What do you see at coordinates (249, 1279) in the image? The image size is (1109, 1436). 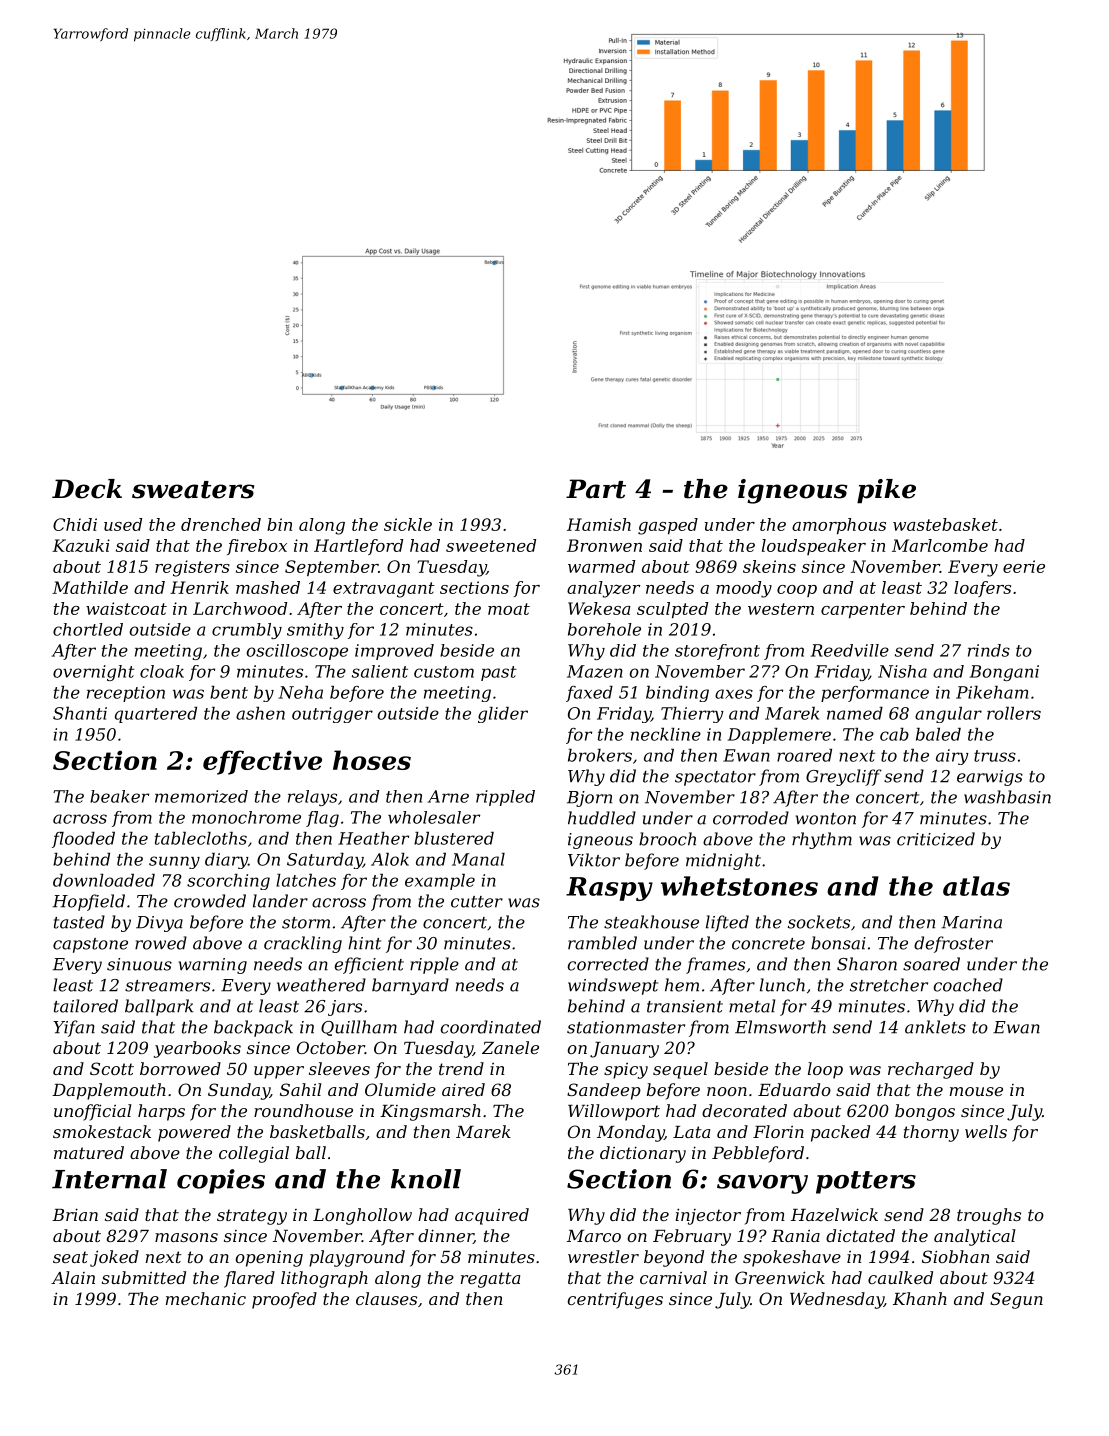 I see `flared` at bounding box center [249, 1279].
